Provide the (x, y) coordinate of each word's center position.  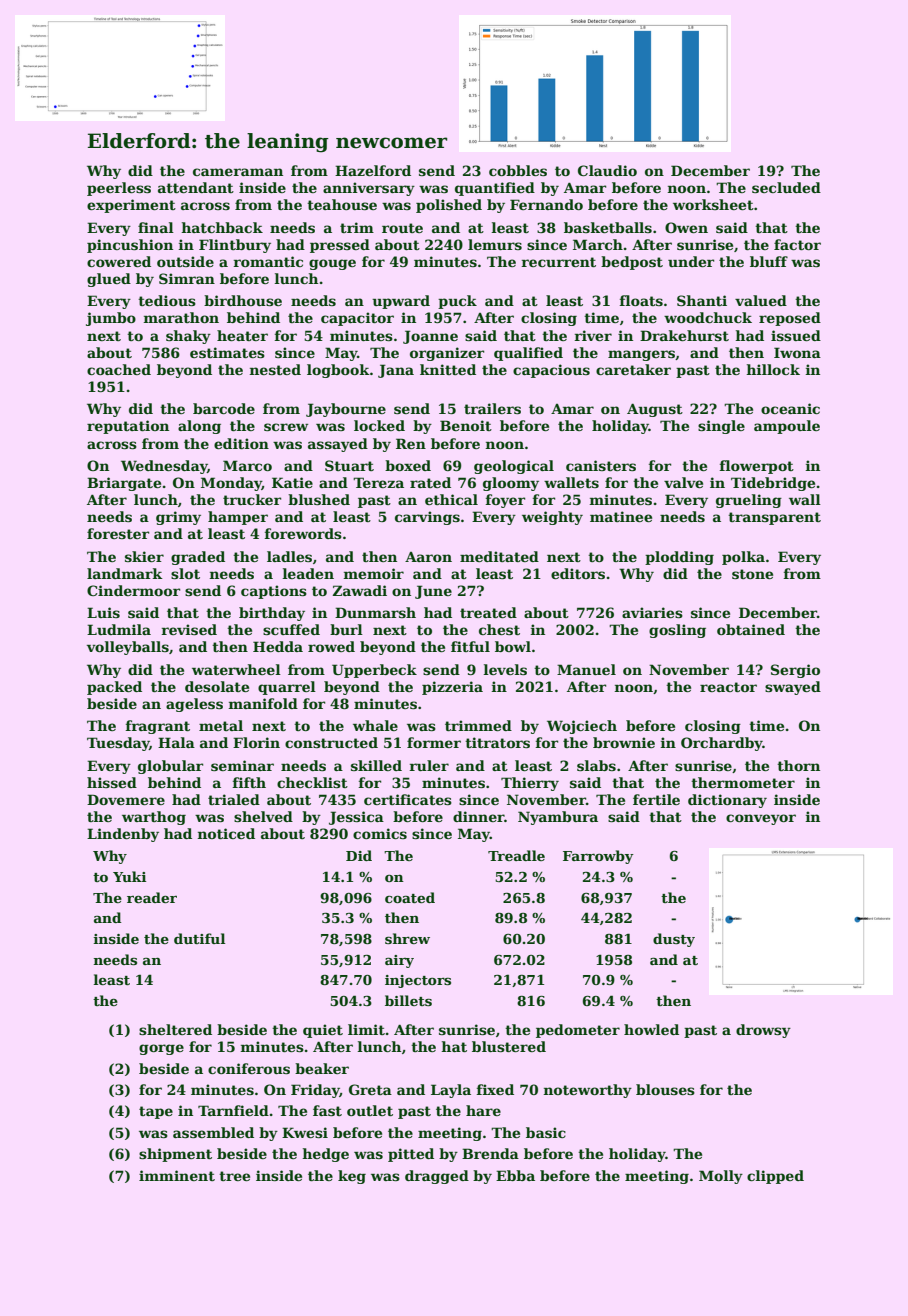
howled (651, 1029)
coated (410, 897)
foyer (505, 501)
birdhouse (243, 300)
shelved (263, 816)
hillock (773, 369)
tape (156, 1112)
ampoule (787, 427)
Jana (396, 371)
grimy (178, 518)
